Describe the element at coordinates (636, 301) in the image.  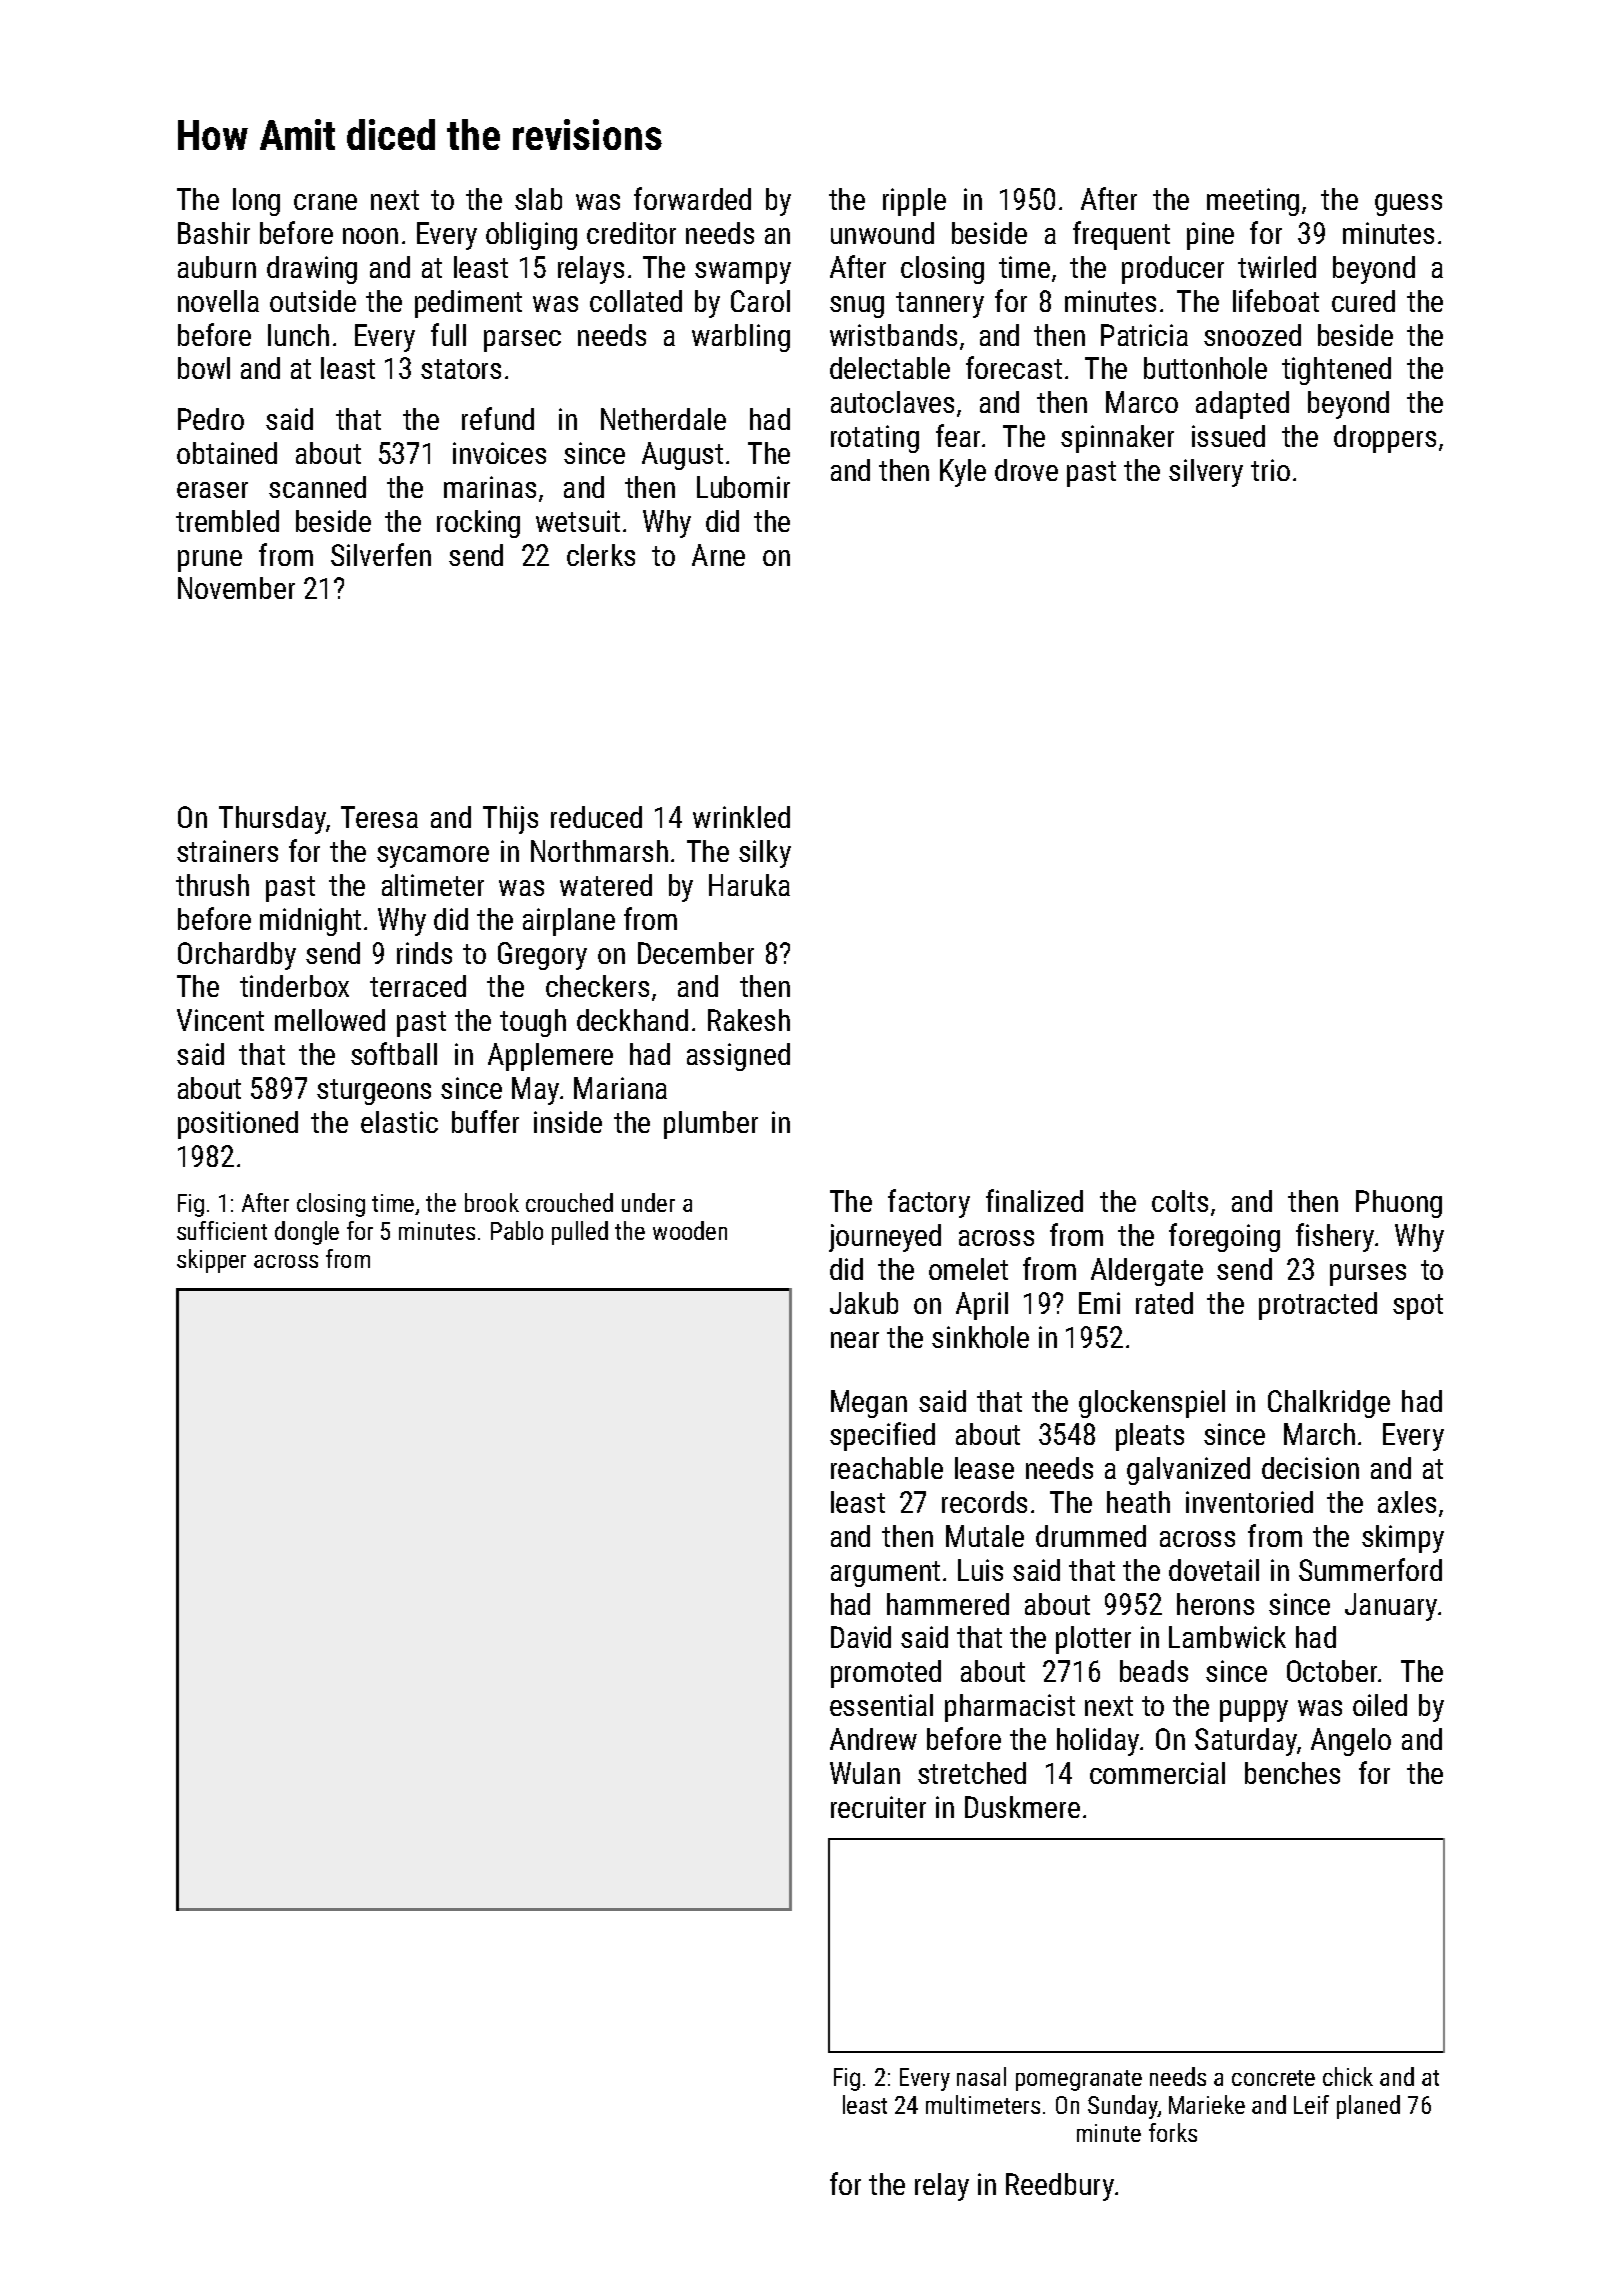
I see `collated` at that location.
